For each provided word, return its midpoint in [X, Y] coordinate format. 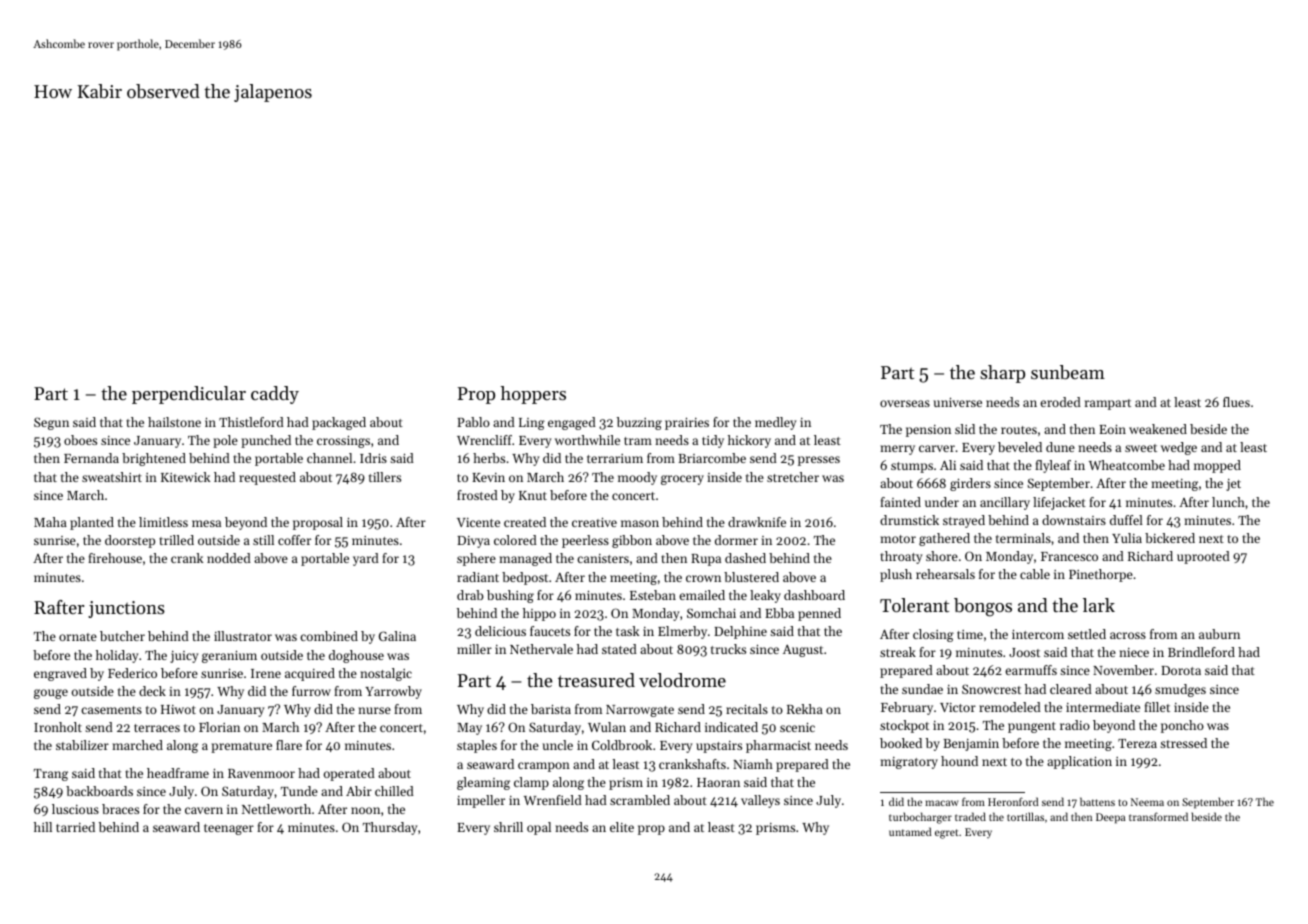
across [1128, 635]
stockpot [904, 726]
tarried [75, 827]
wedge [1179, 448]
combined [329, 636]
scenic [797, 727]
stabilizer [82, 745]
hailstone [174, 422]
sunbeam [1068, 372]
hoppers [533, 395]
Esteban [653, 595]
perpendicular [189, 395]
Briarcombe [712, 458]
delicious [500, 631]
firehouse [115, 558]
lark [1099, 605]
